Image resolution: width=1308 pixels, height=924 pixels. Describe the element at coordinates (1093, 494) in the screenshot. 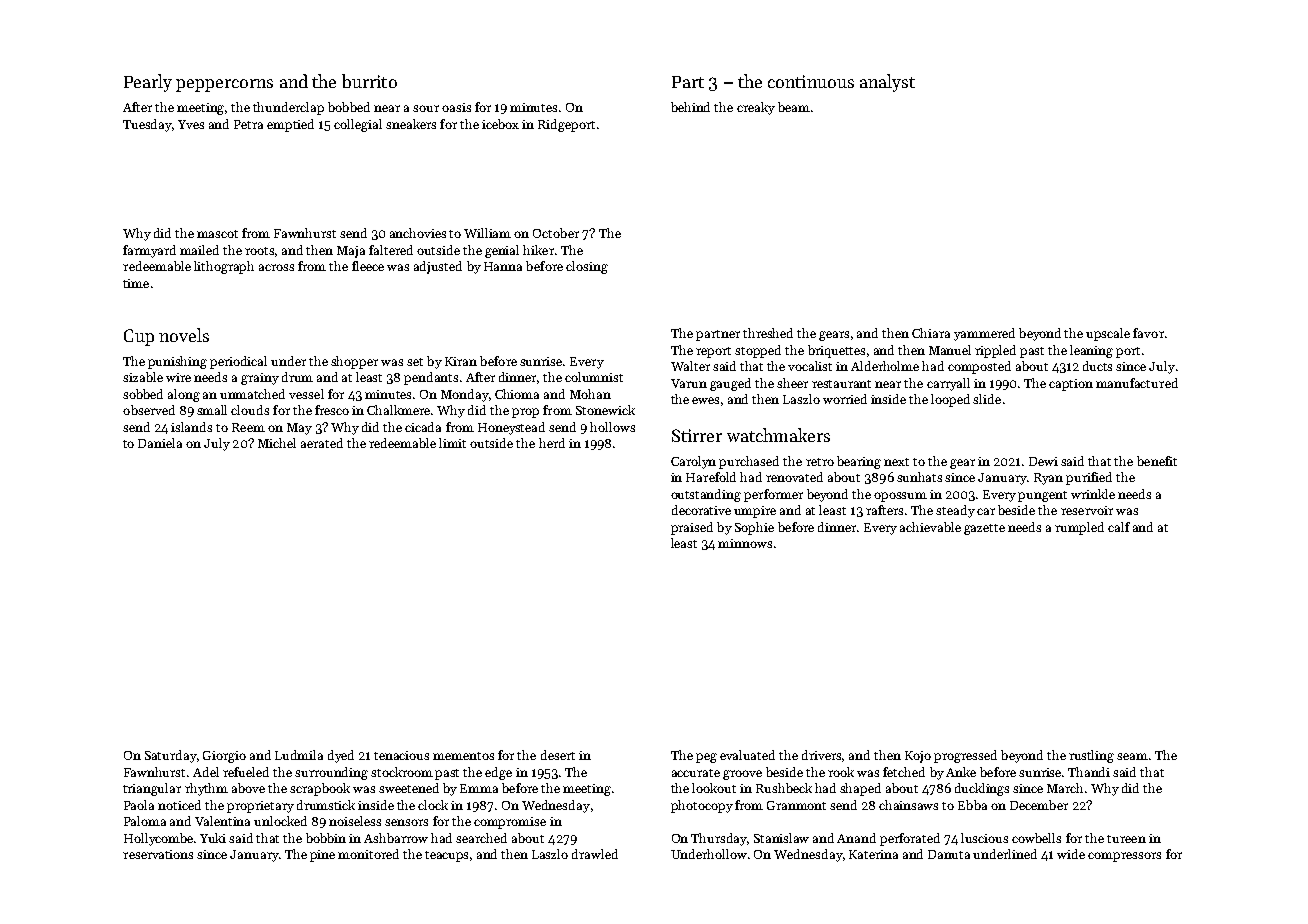

I see `wrinkle` at that location.
